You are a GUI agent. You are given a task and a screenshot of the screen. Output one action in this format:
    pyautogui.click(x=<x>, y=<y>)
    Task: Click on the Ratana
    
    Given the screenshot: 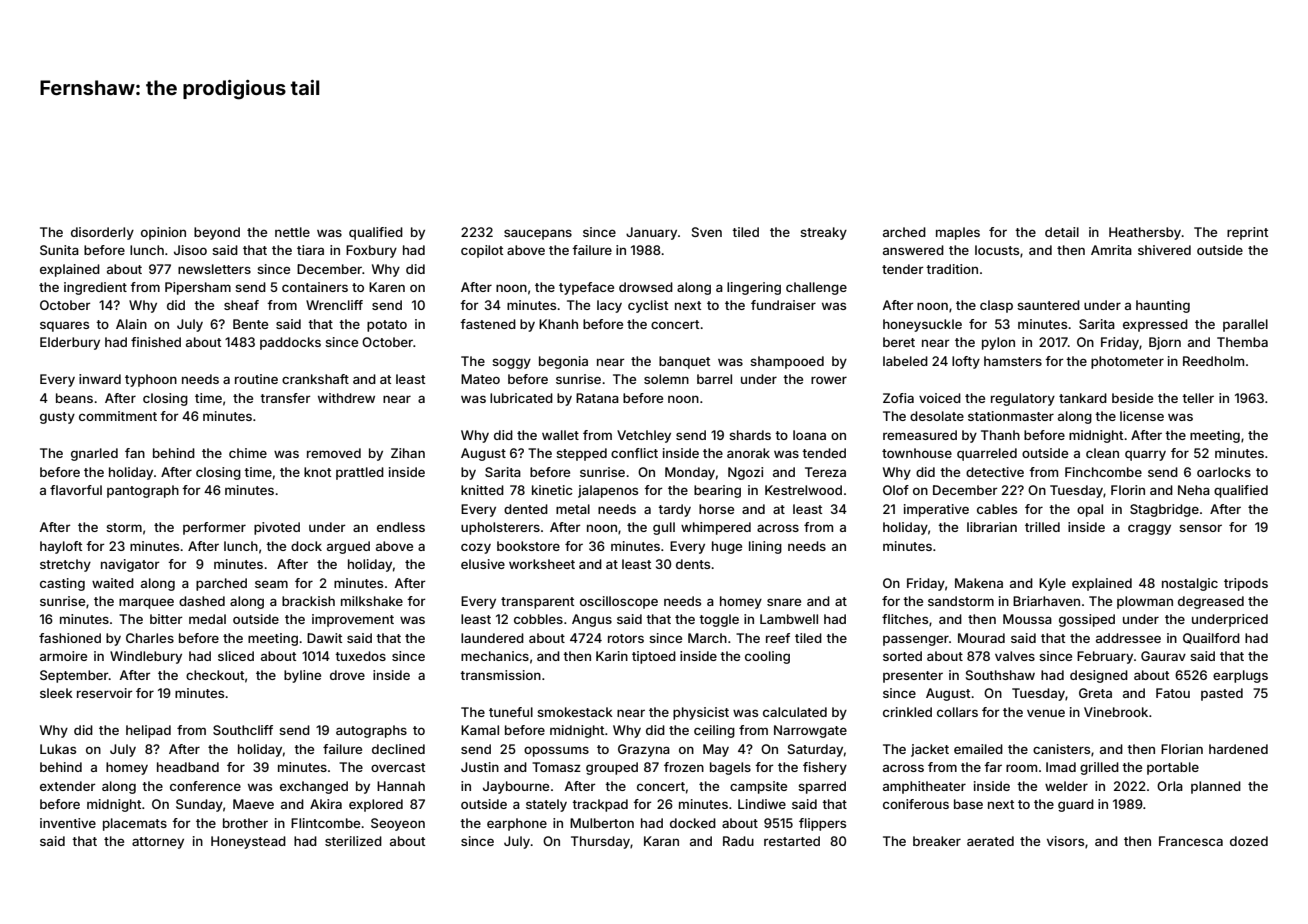 What is the action you would take?
    pyautogui.click(x=597, y=398)
